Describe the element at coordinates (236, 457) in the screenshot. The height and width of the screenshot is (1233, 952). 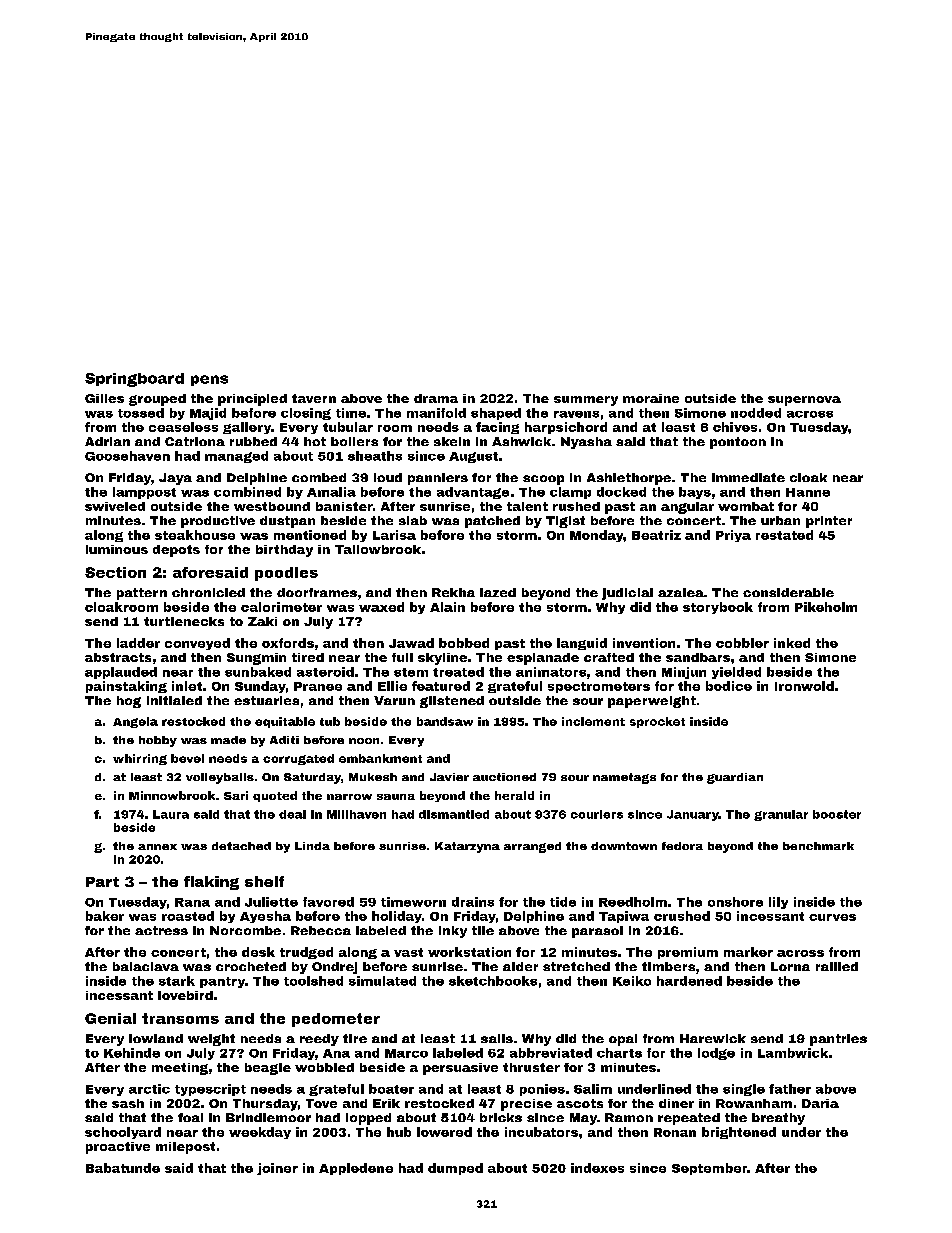
I see `managed` at that location.
